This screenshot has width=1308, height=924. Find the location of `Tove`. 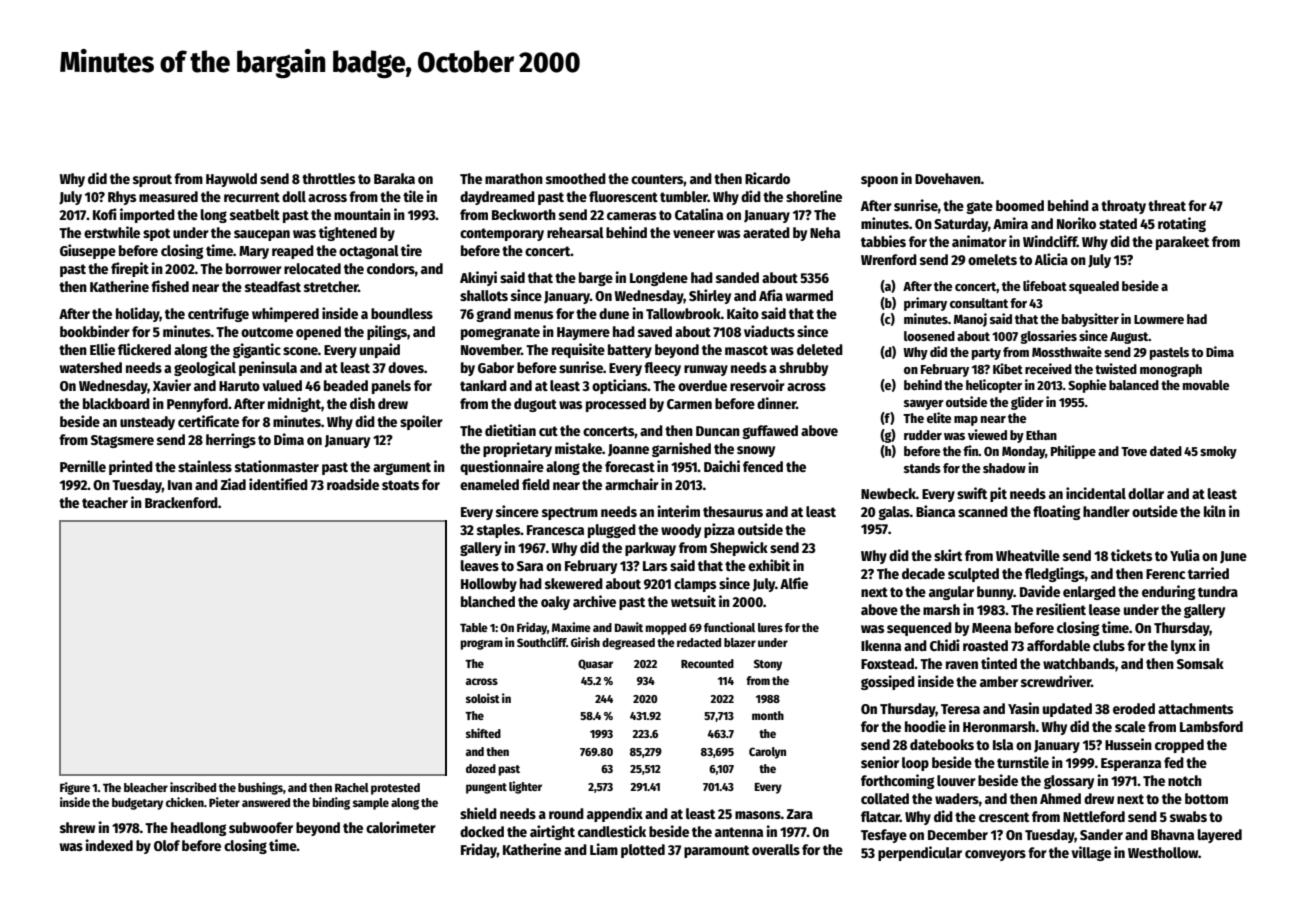

Tove is located at coordinates (1134, 451).
